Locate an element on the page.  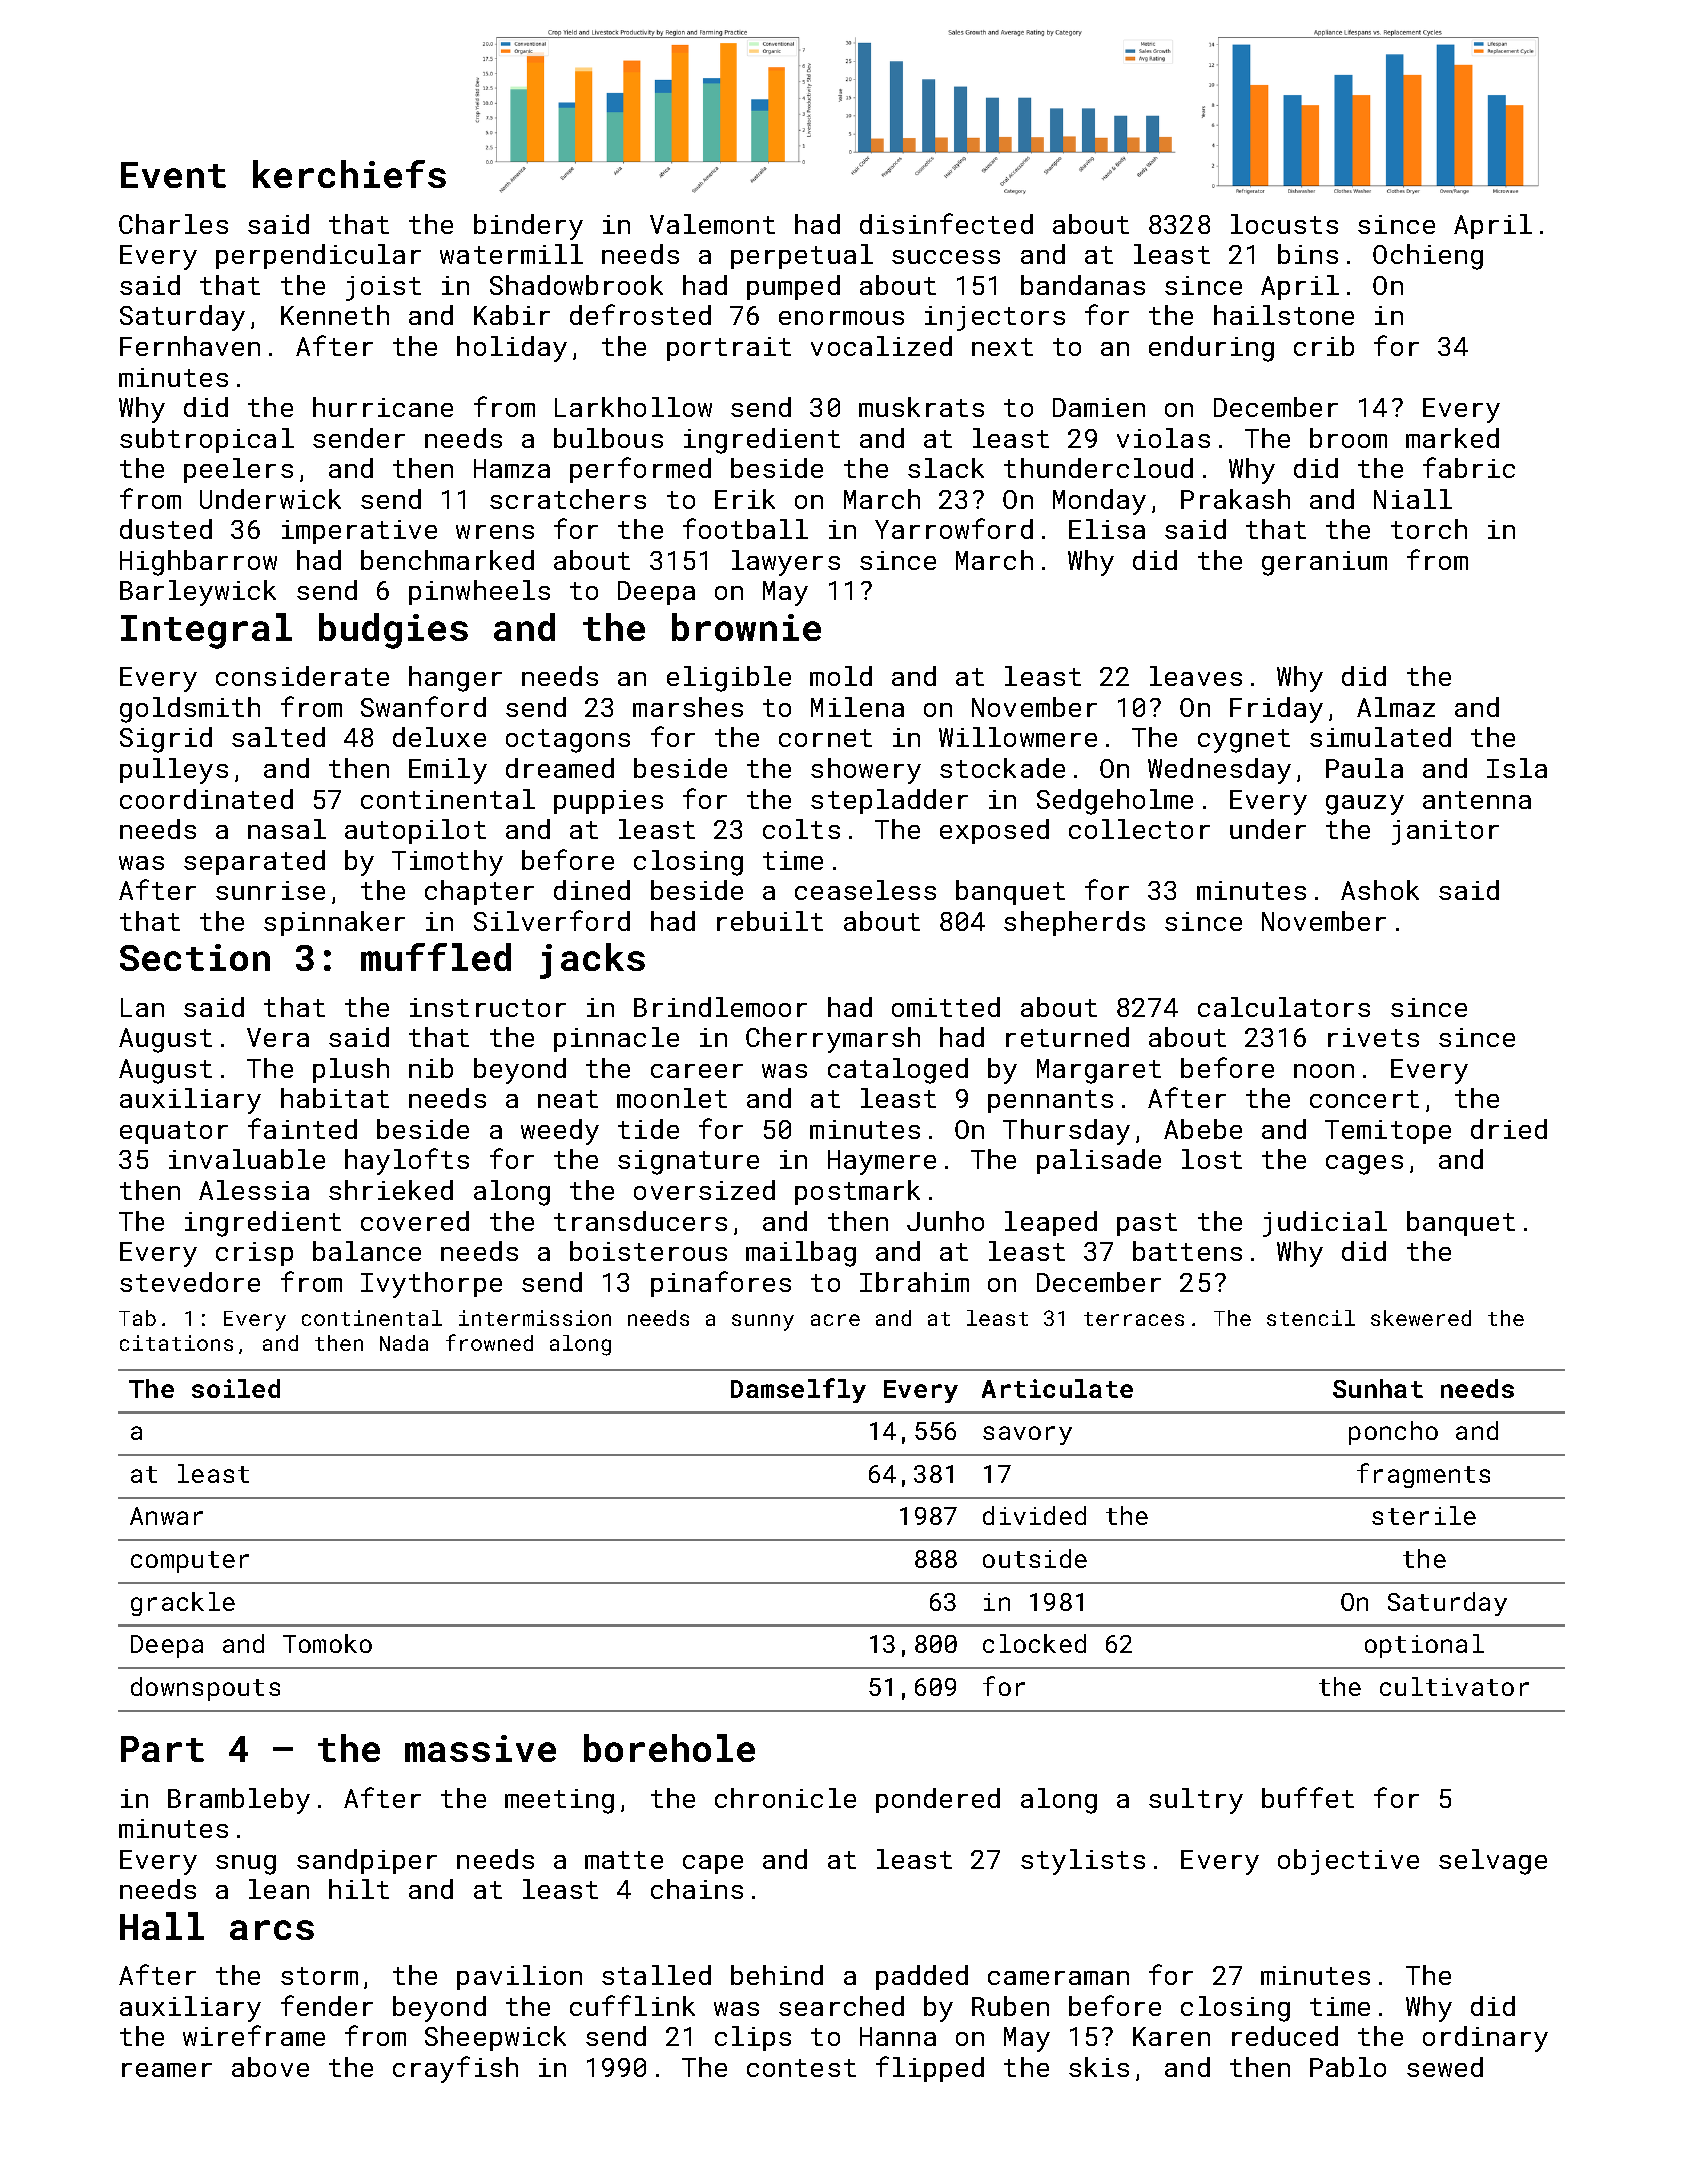
locusts is located at coordinates (1284, 224).
